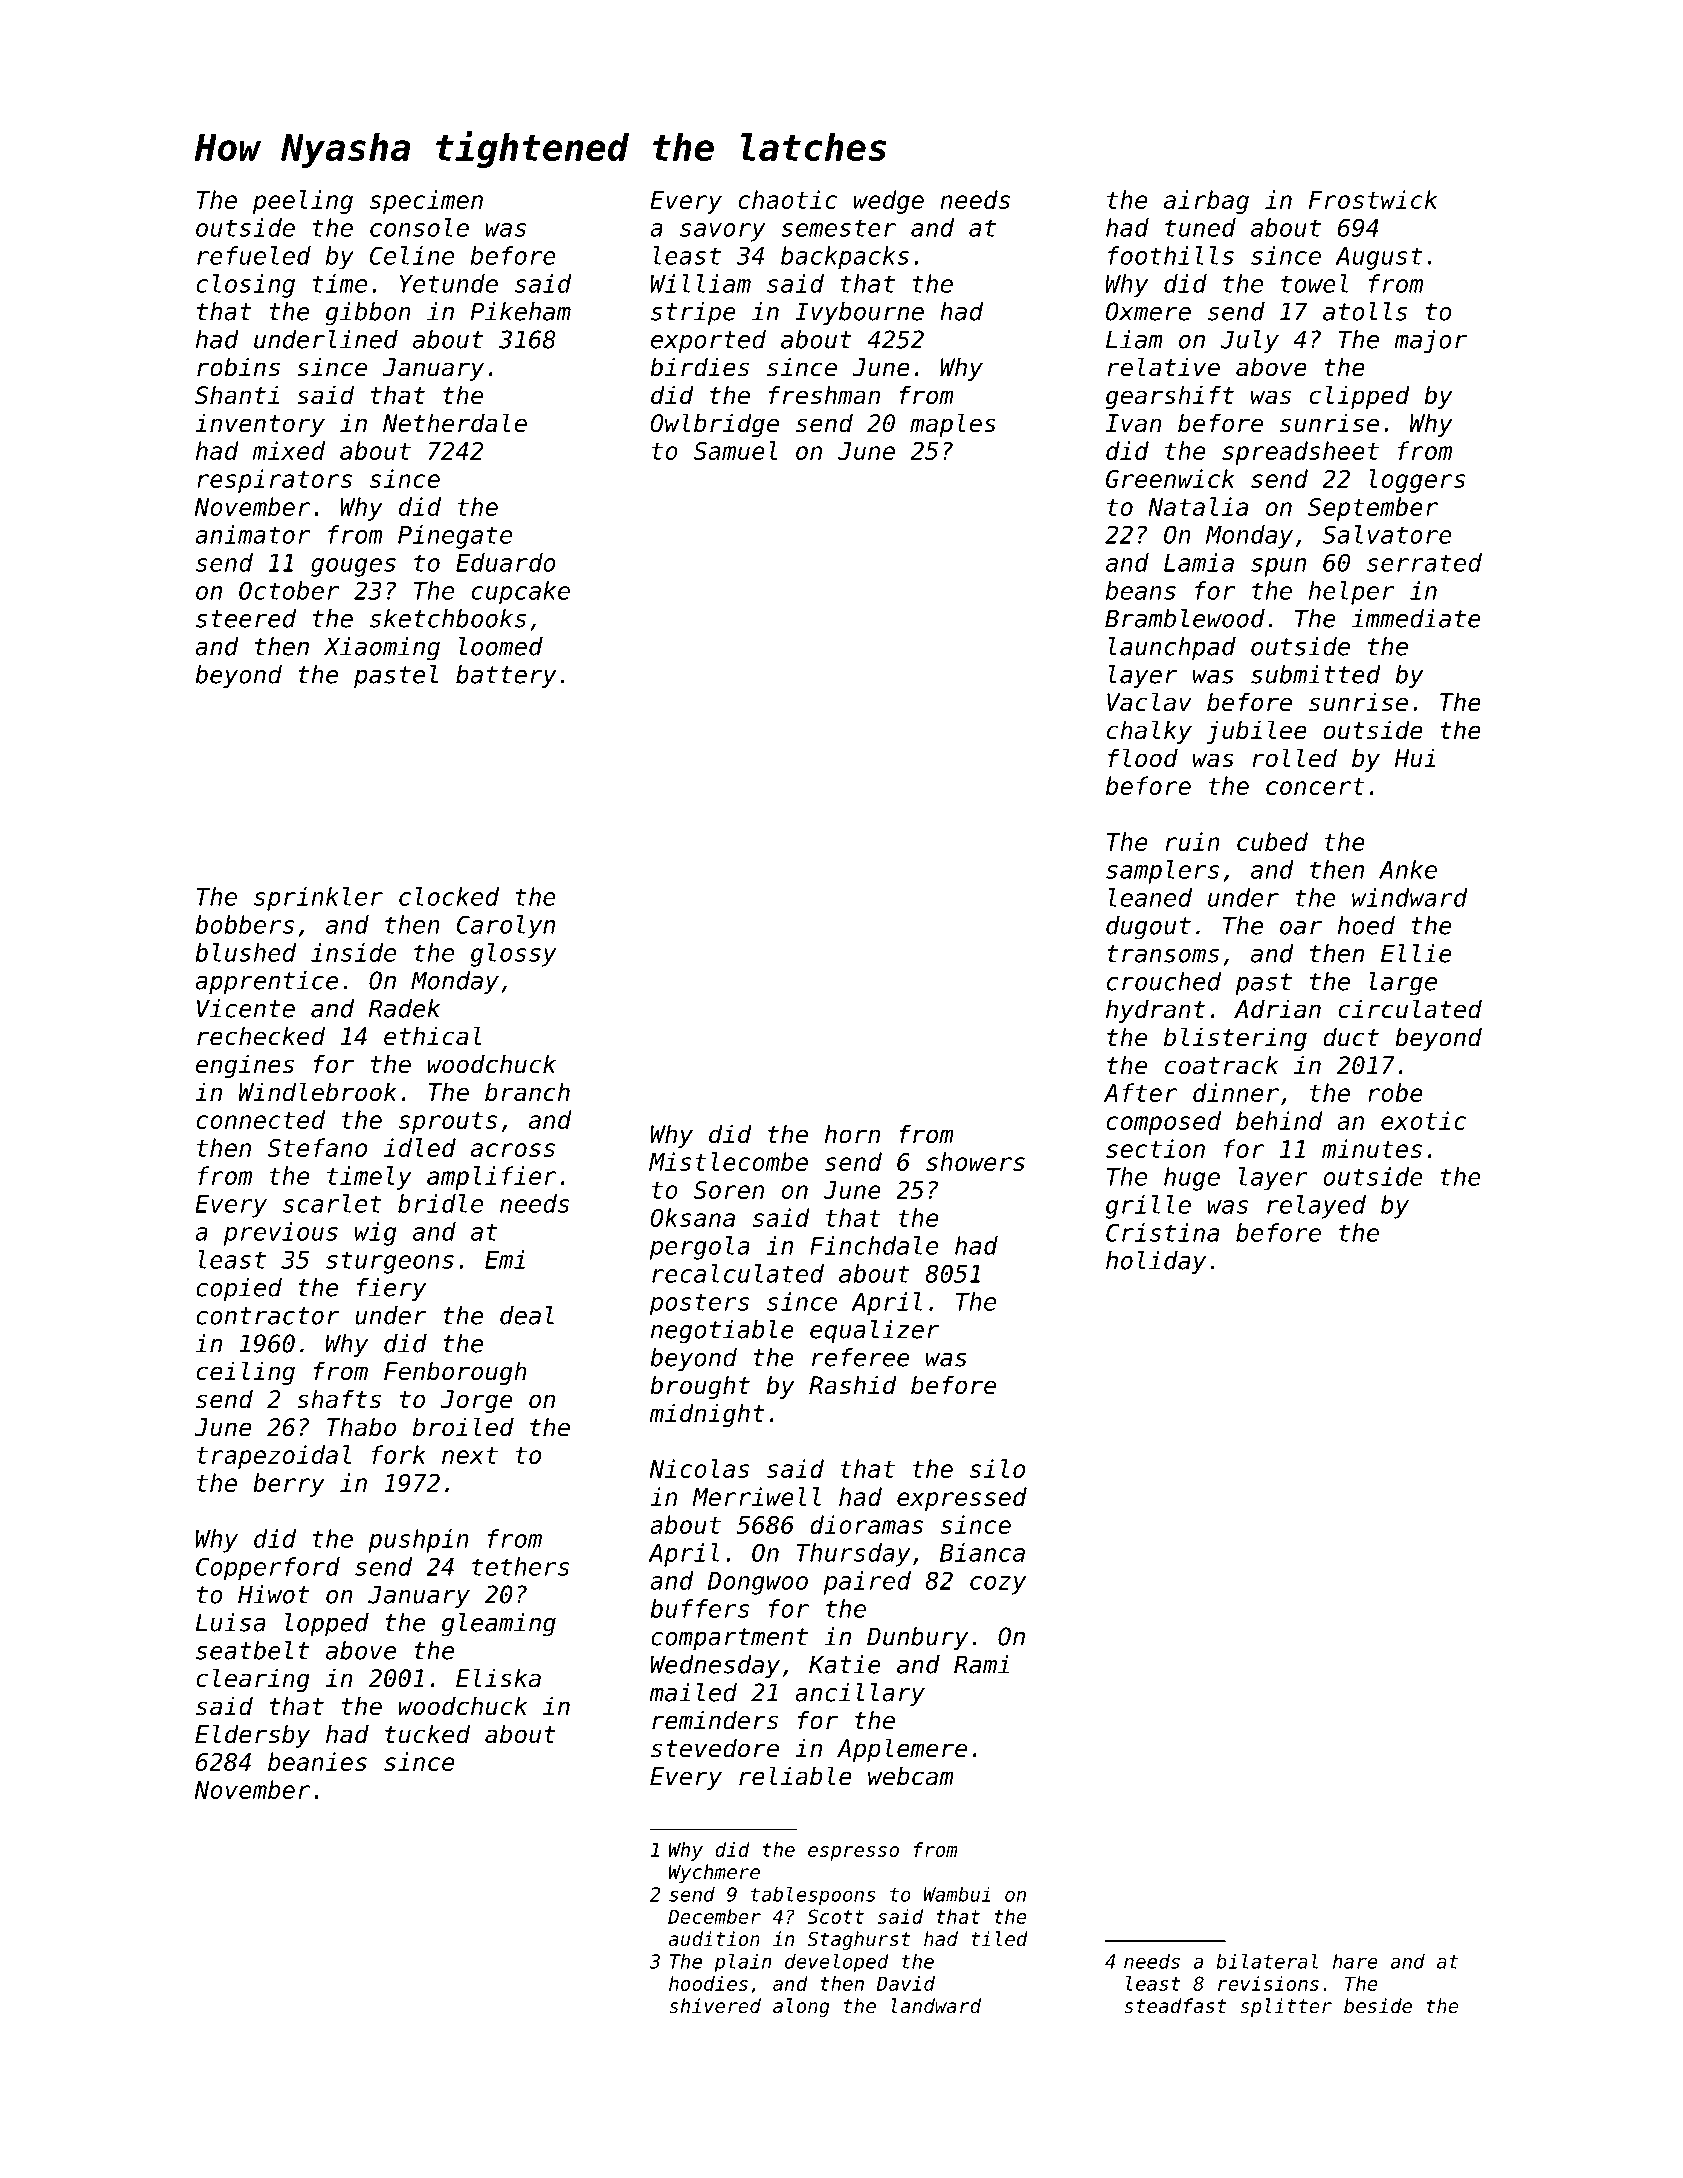 The image size is (1683, 2178). What do you see at coordinates (254, 255) in the page?
I see `refueled` at bounding box center [254, 255].
